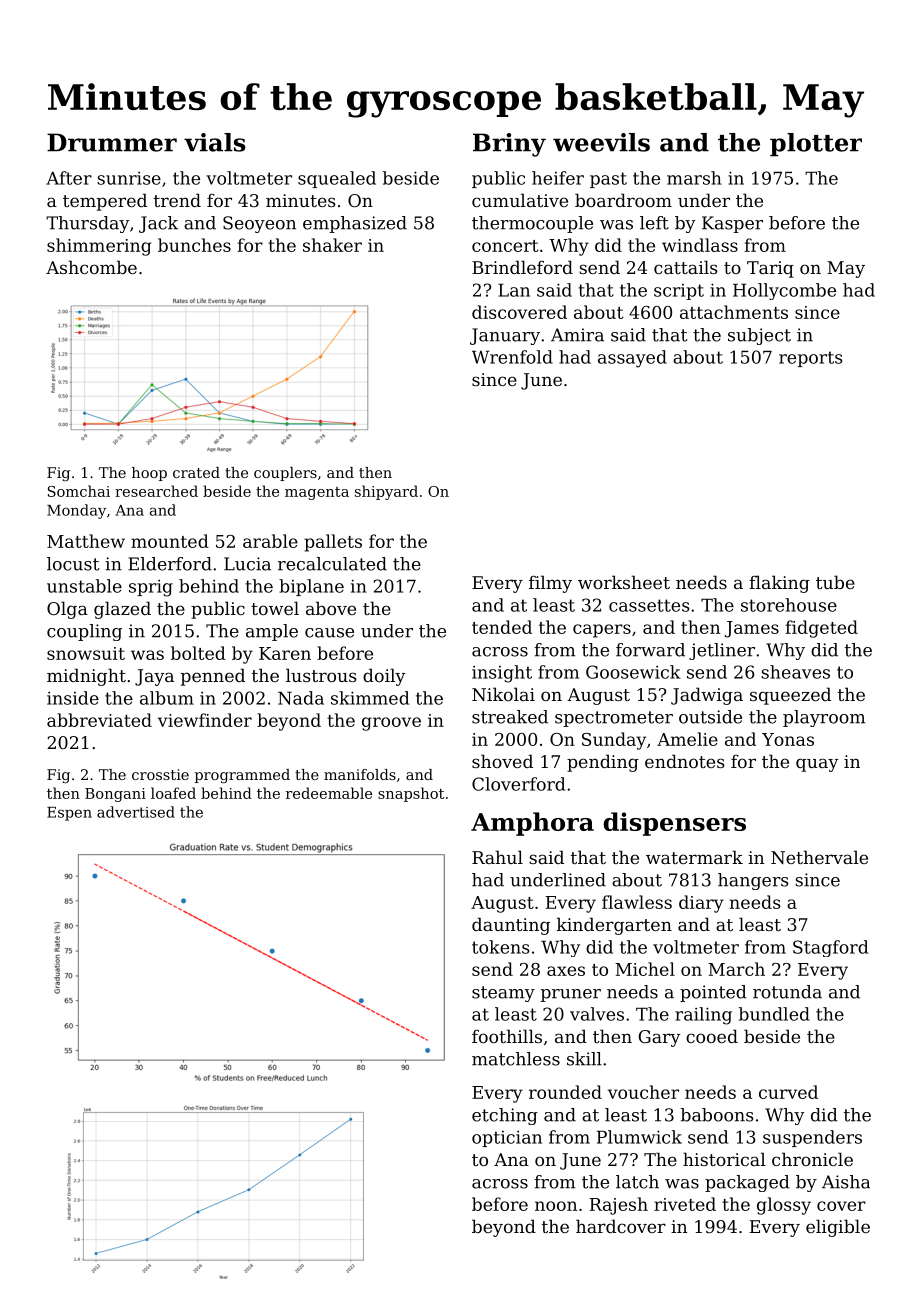 The image size is (924, 1308). Describe the element at coordinates (509, 145) in the page. I see `Briny` at that location.
